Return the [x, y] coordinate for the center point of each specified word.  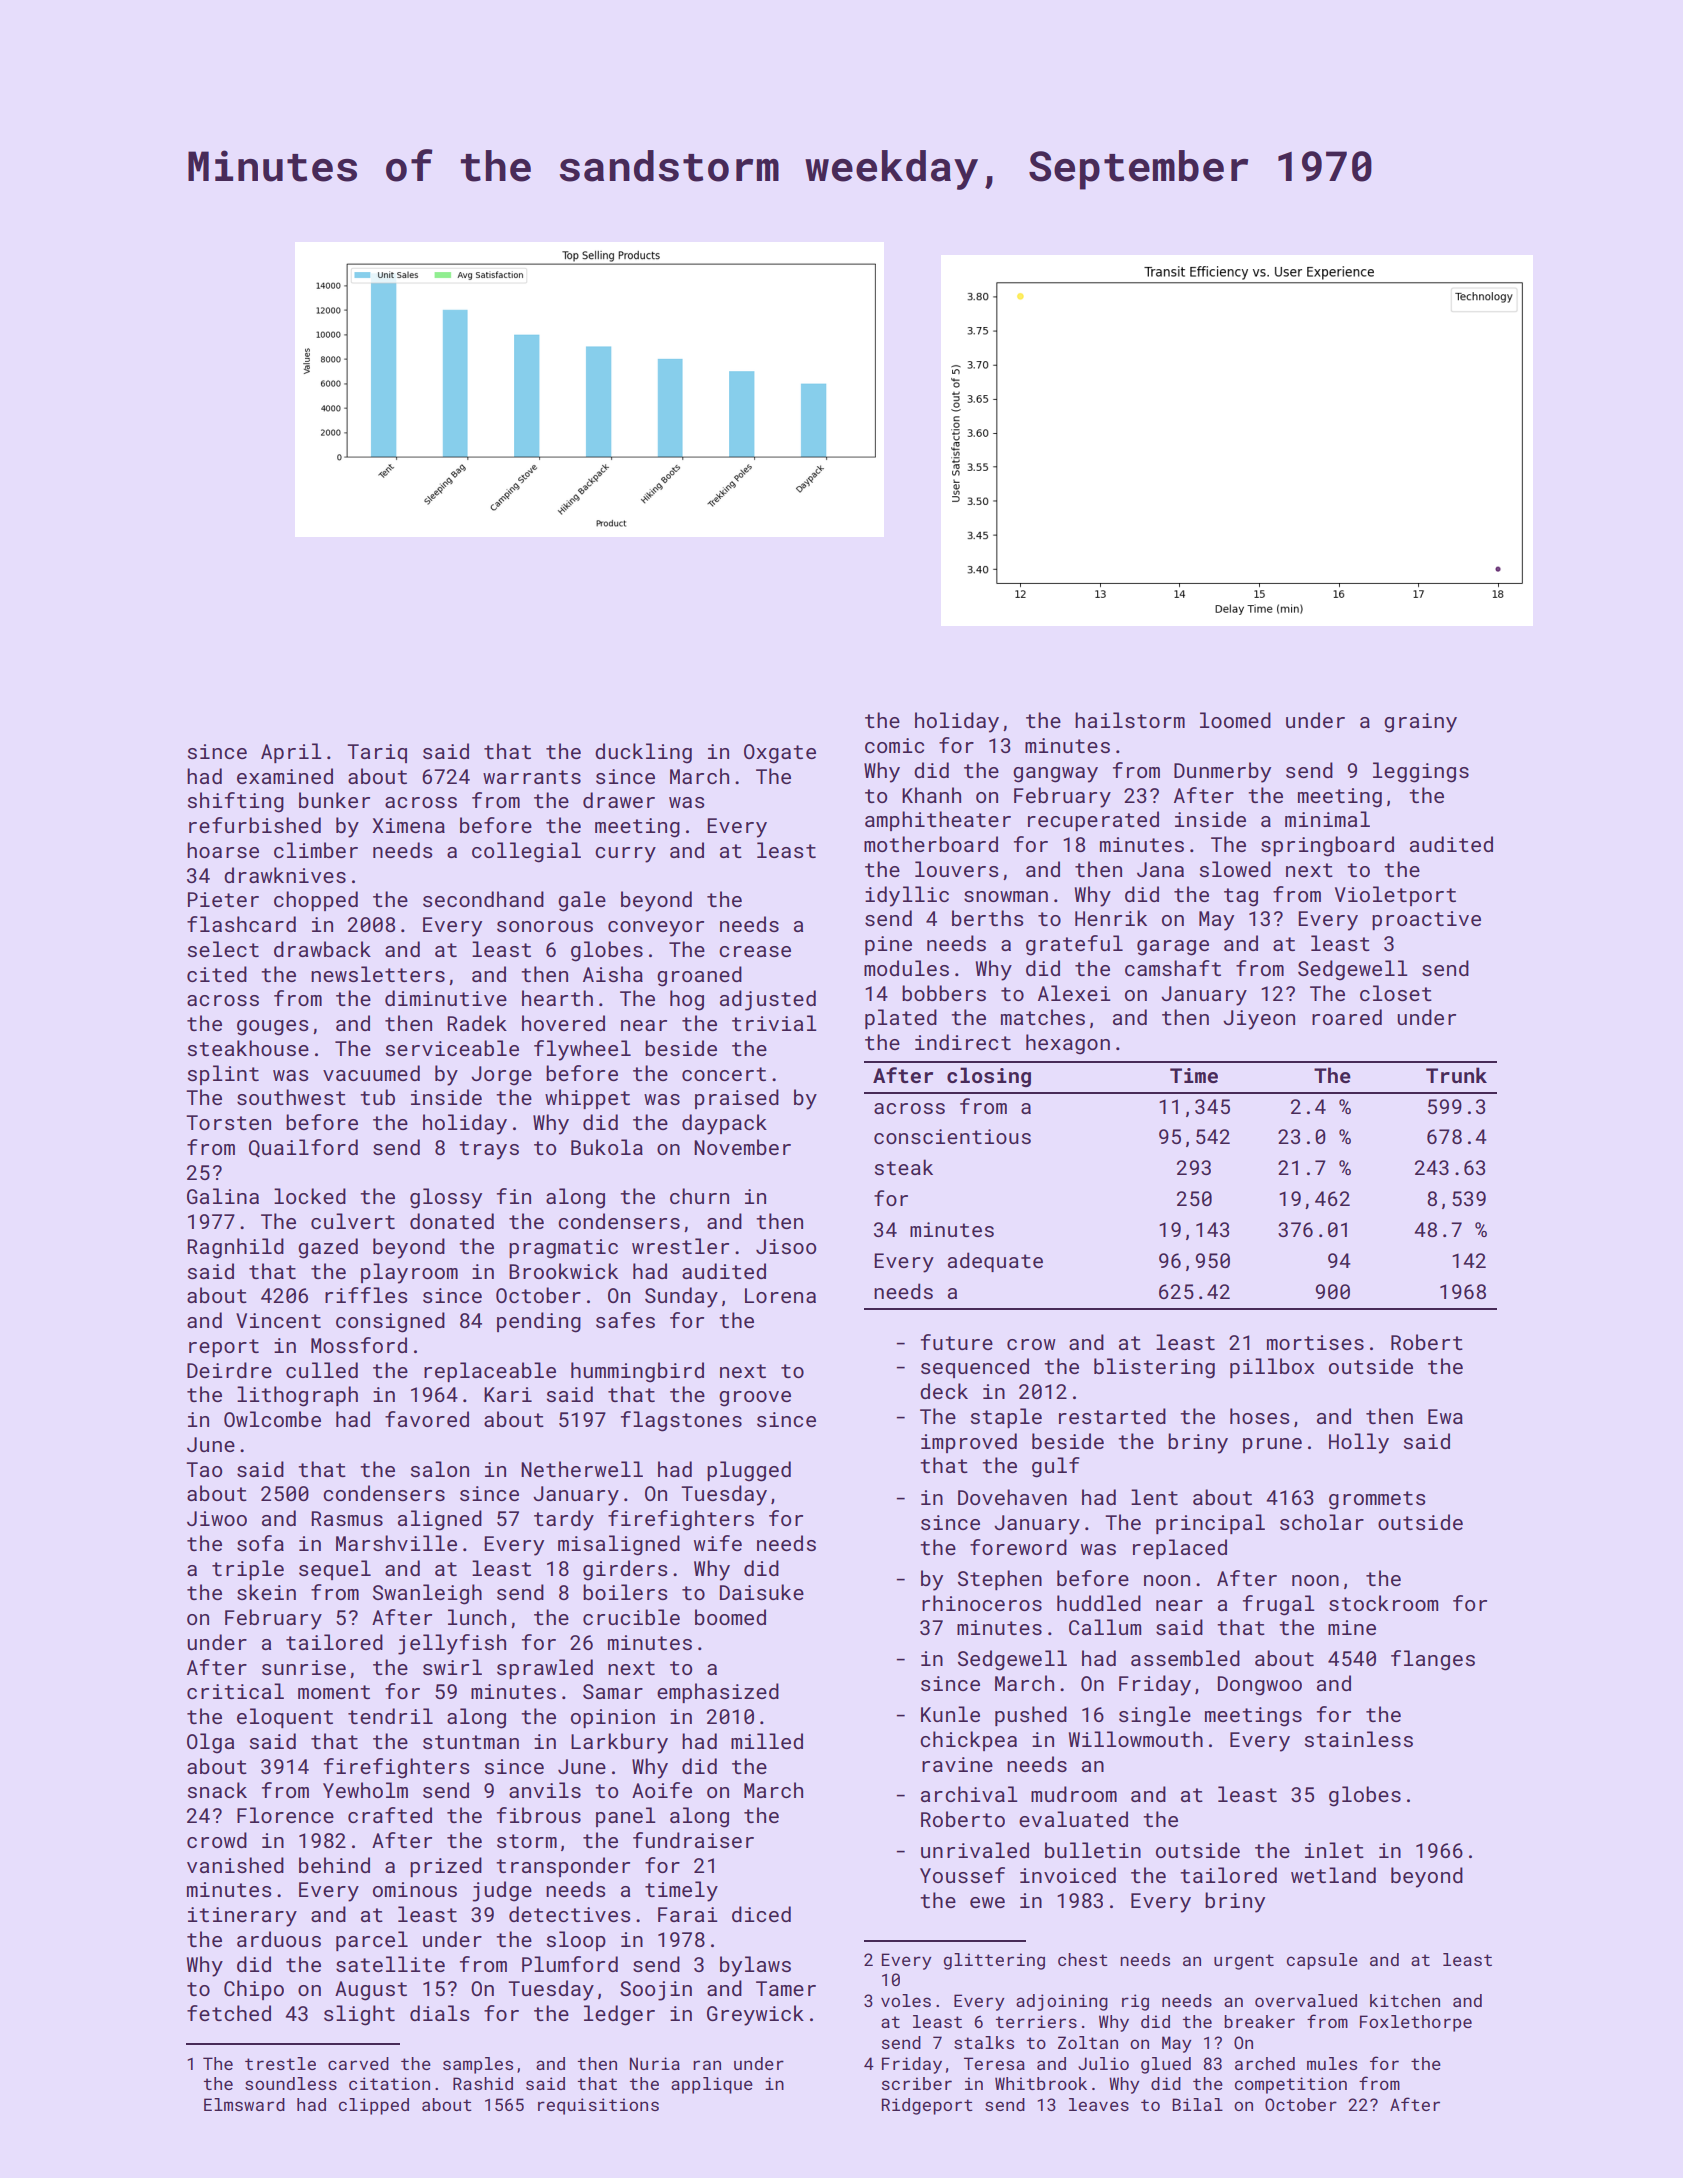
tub [377, 1097]
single [1155, 1716]
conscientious [952, 1136]
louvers [956, 869]
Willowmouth [1136, 1739]
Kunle [950, 1714]
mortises [1315, 1342]
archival [969, 1794]
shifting [236, 802]
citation [389, 2083]
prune [1272, 1445]
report [224, 1348]
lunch [477, 1617]
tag [1241, 897]
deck [944, 1391]
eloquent [285, 1718]
